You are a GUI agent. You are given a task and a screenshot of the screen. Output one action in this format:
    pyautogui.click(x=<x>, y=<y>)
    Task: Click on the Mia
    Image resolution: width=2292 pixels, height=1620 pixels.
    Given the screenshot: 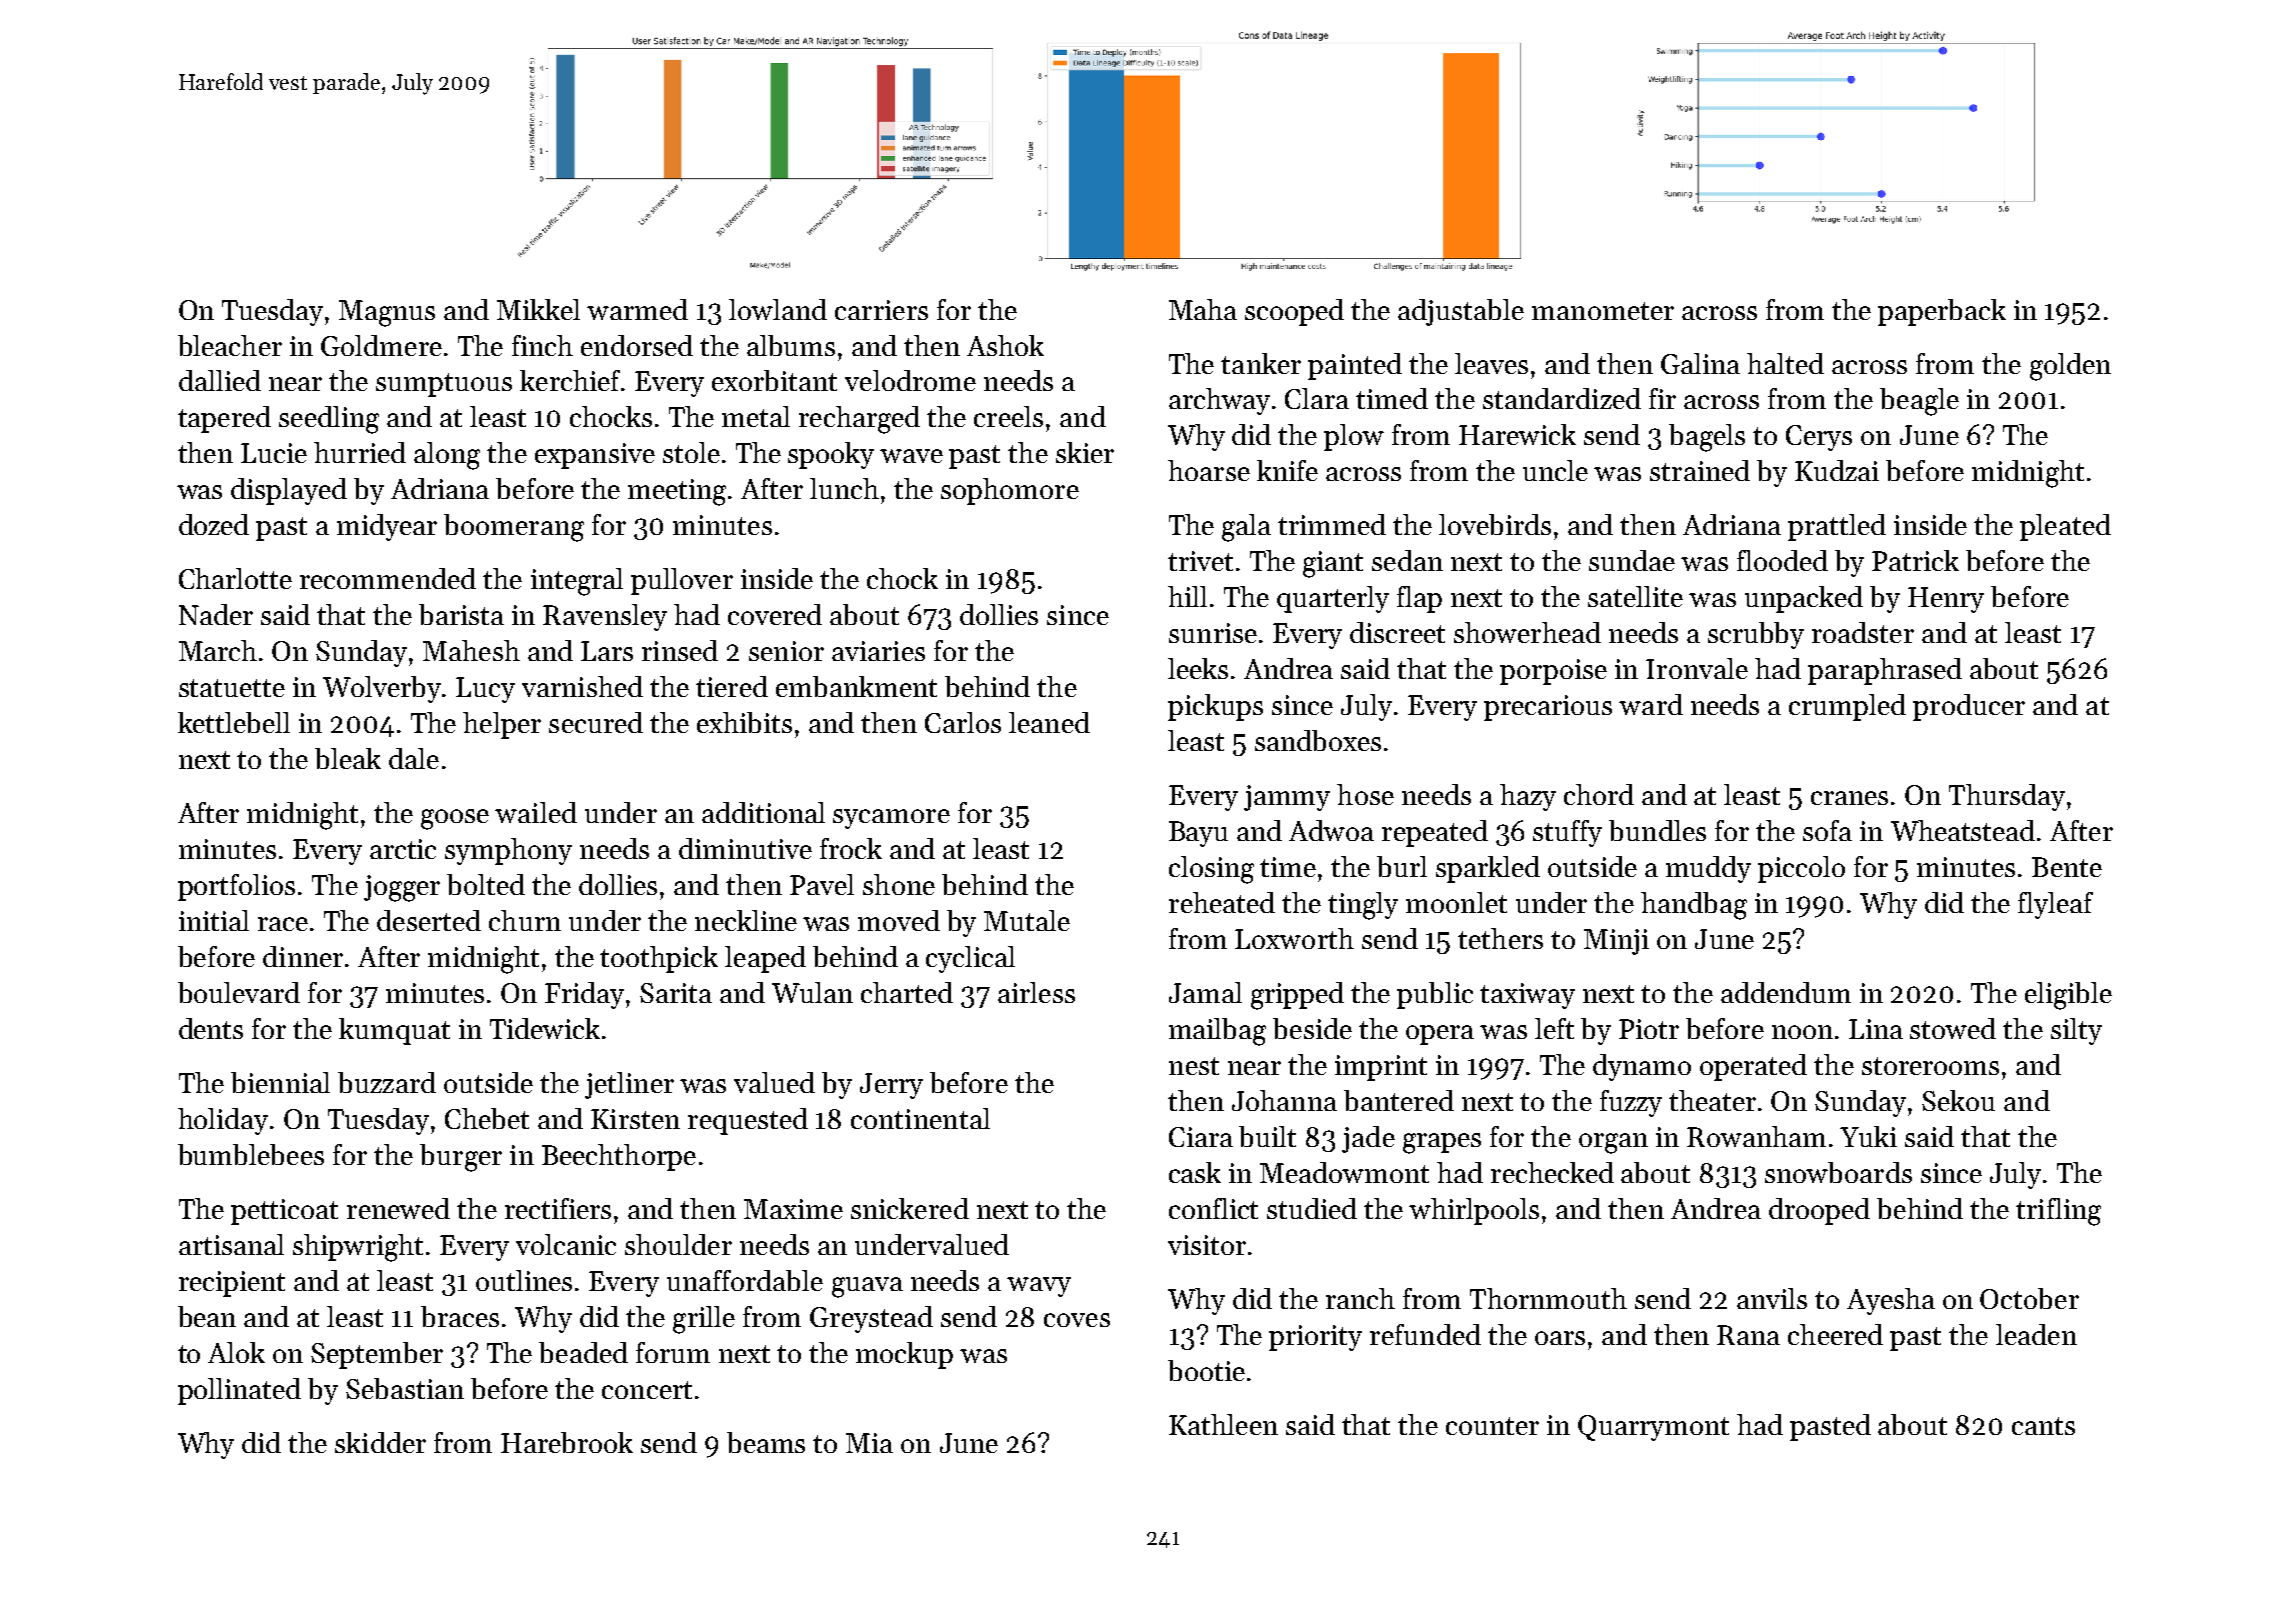 What is the action you would take?
    pyautogui.click(x=869, y=1443)
